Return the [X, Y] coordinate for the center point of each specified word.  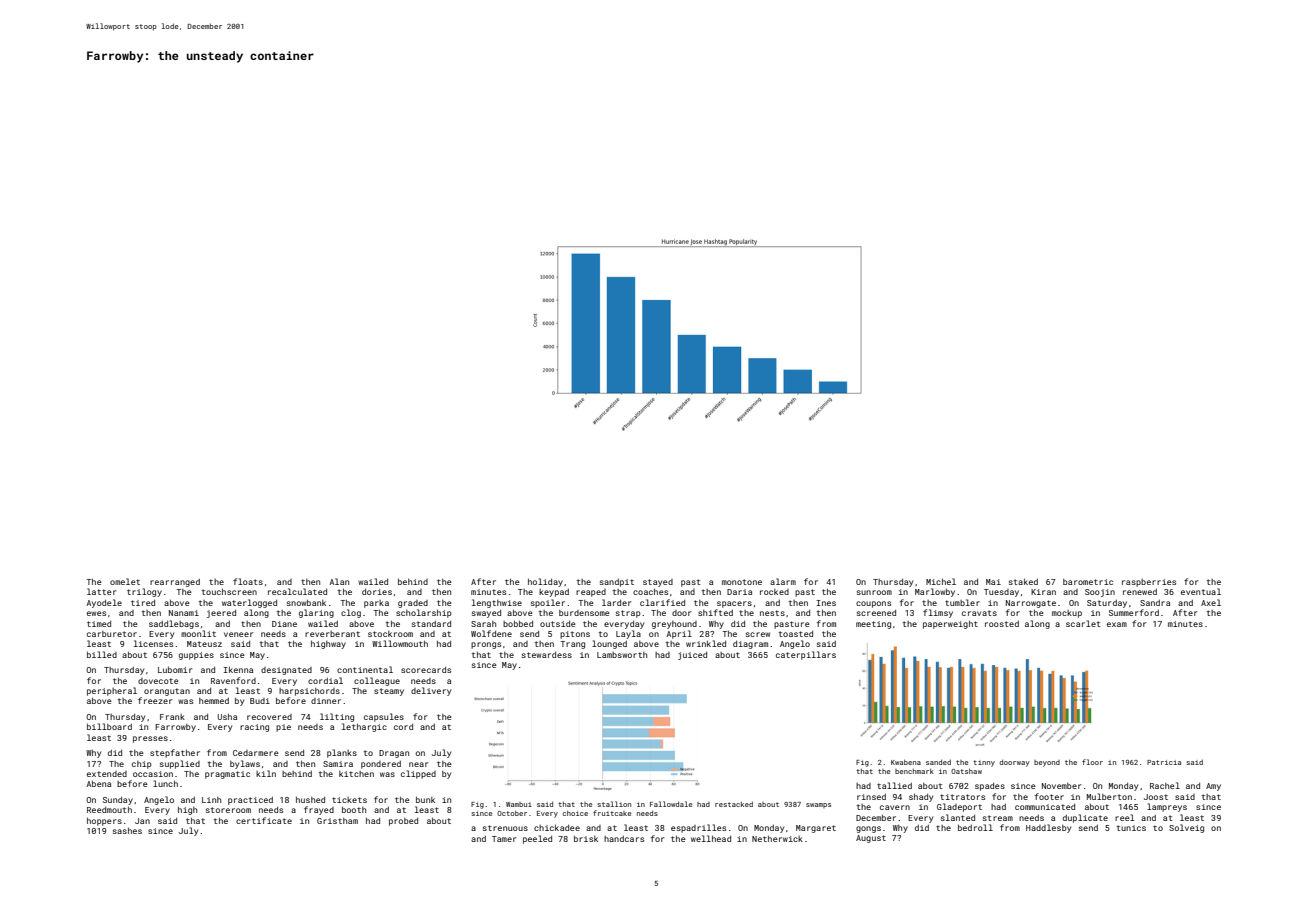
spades [990, 787]
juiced [692, 656]
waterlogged [249, 603]
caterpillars [806, 655]
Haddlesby [1048, 828]
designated [286, 671]
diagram [750, 645]
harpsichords [309, 692]
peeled [537, 839]
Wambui [519, 804]
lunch [165, 783]
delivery [431, 691]
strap [628, 614]
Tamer [504, 839]
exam [1117, 624]
